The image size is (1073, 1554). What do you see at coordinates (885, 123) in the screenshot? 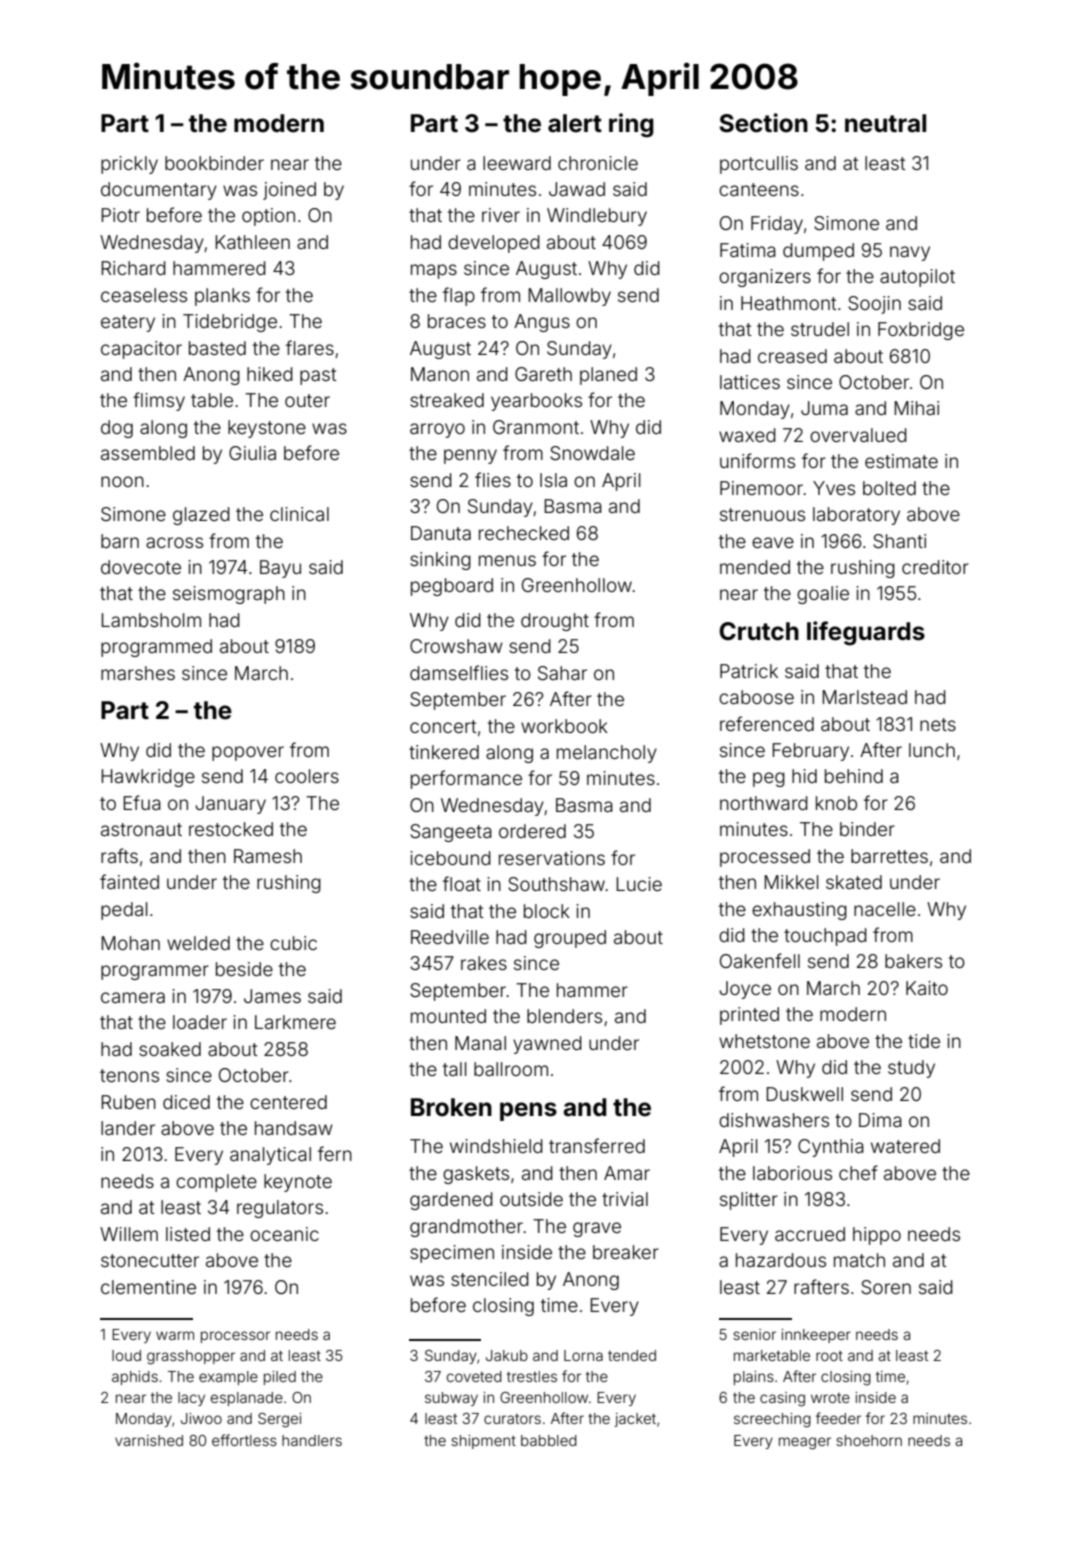
I see `neutral` at bounding box center [885, 123].
